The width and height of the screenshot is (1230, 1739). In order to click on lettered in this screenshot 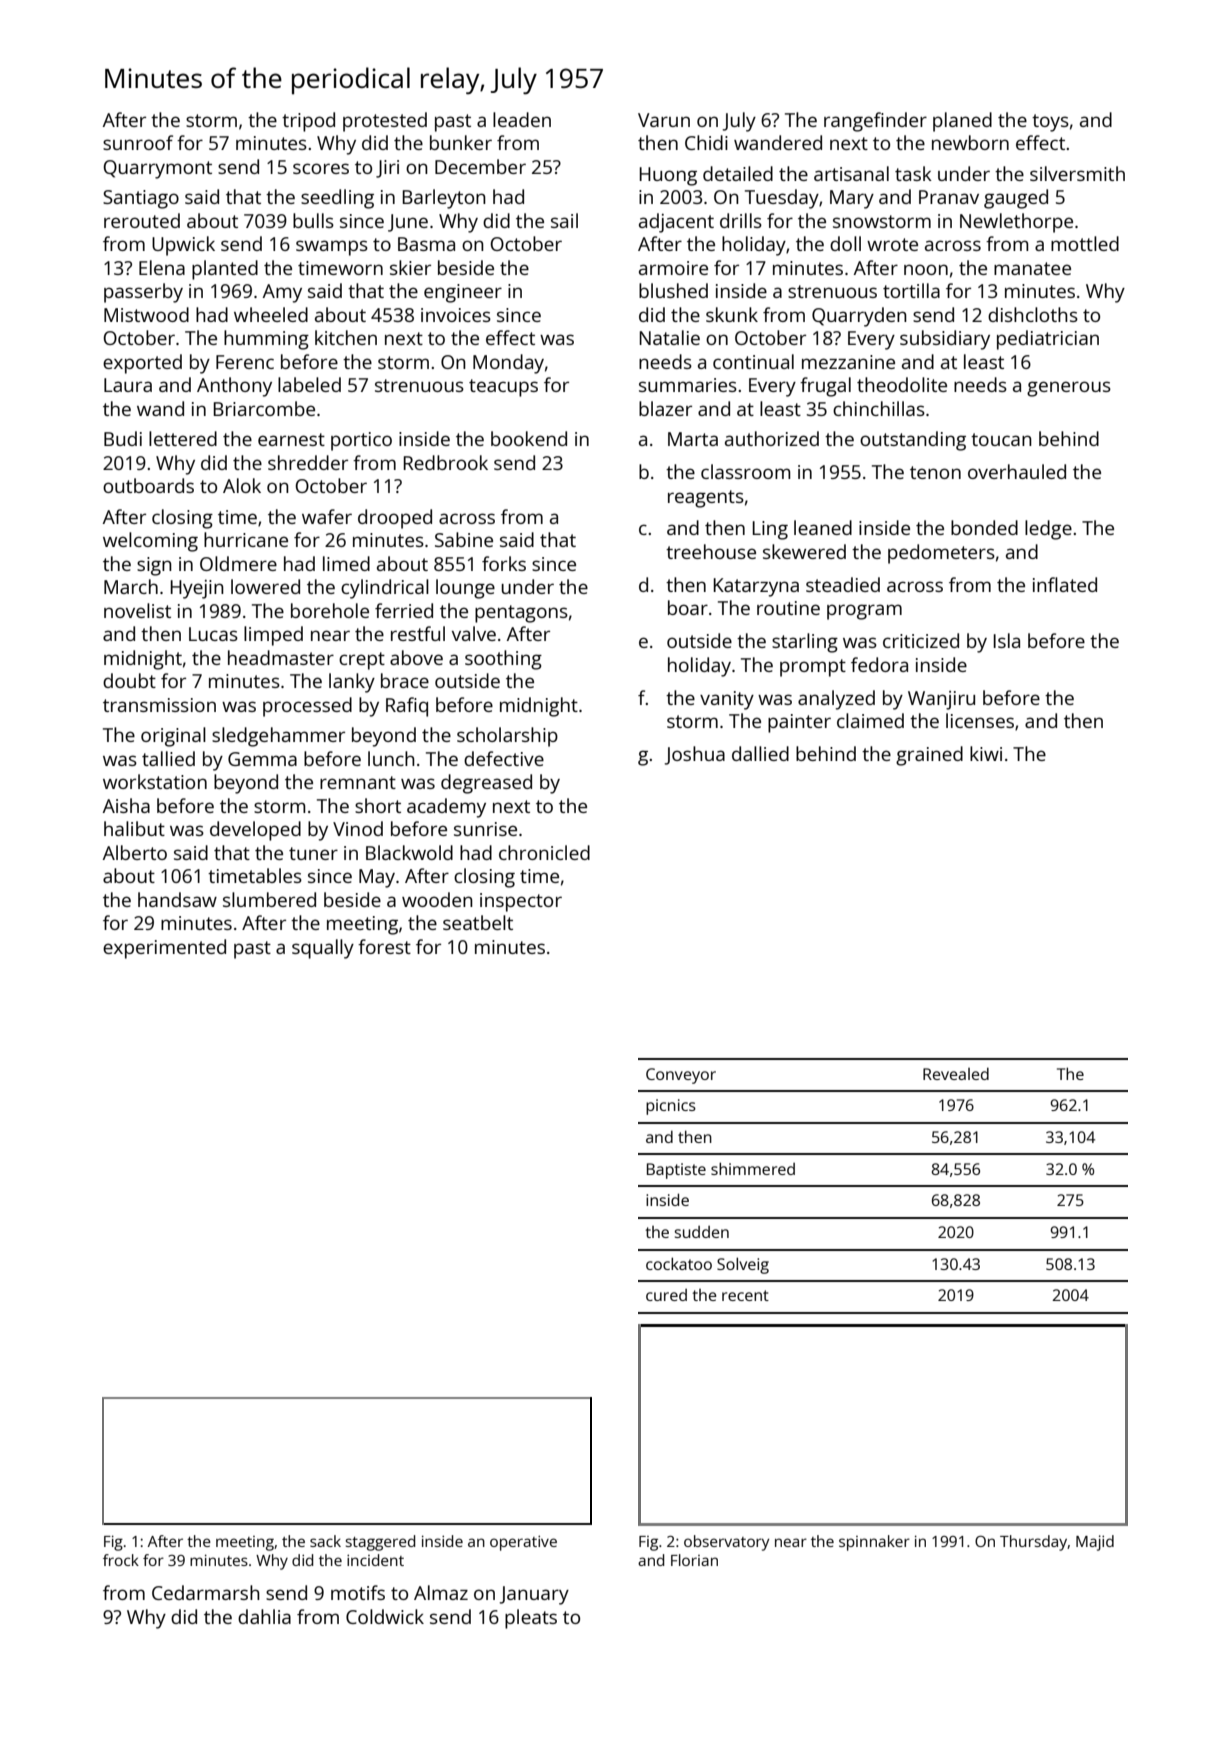, I will do `click(183, 438)`.
